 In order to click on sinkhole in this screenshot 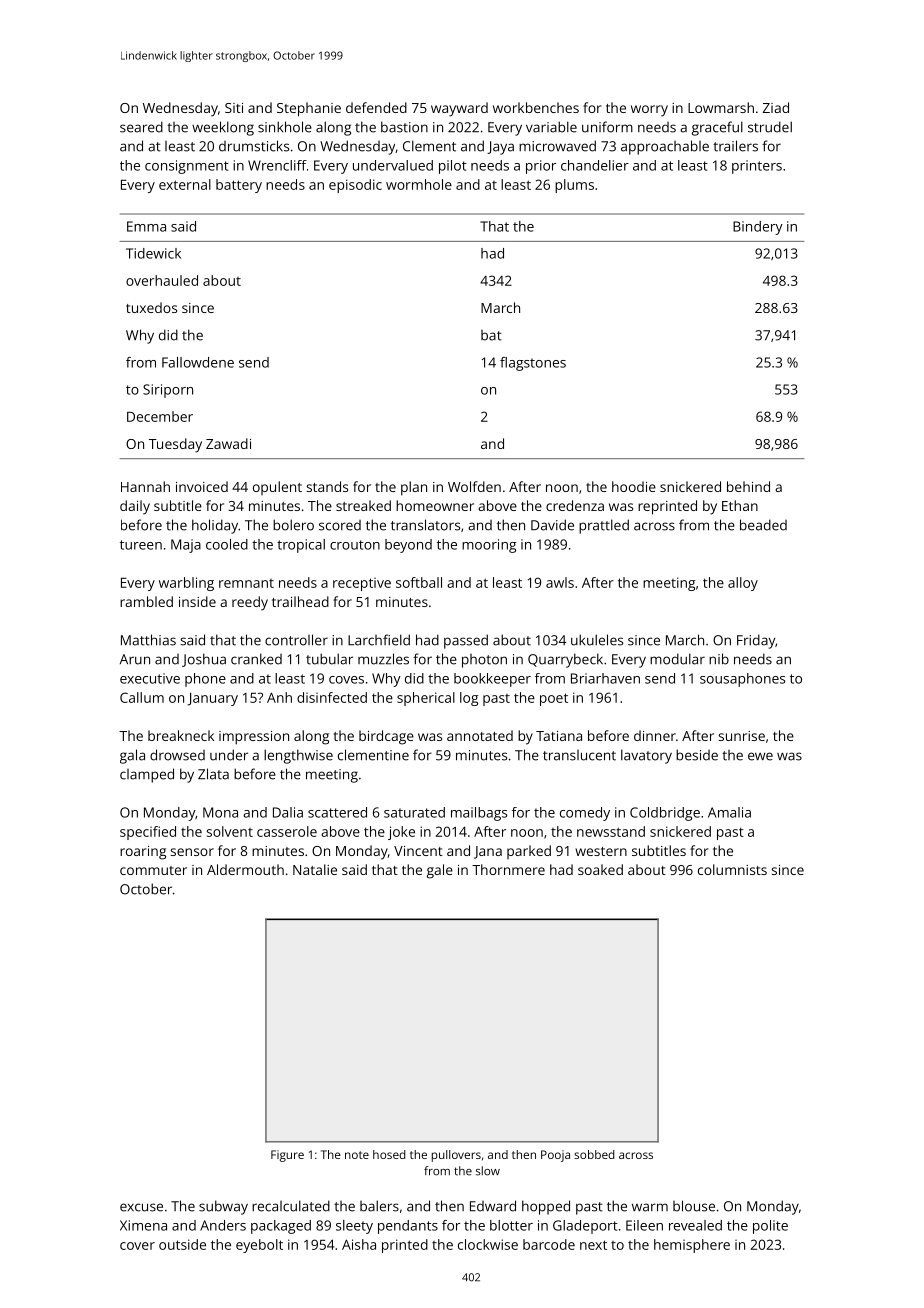, I will do `click(285, 127)`.
